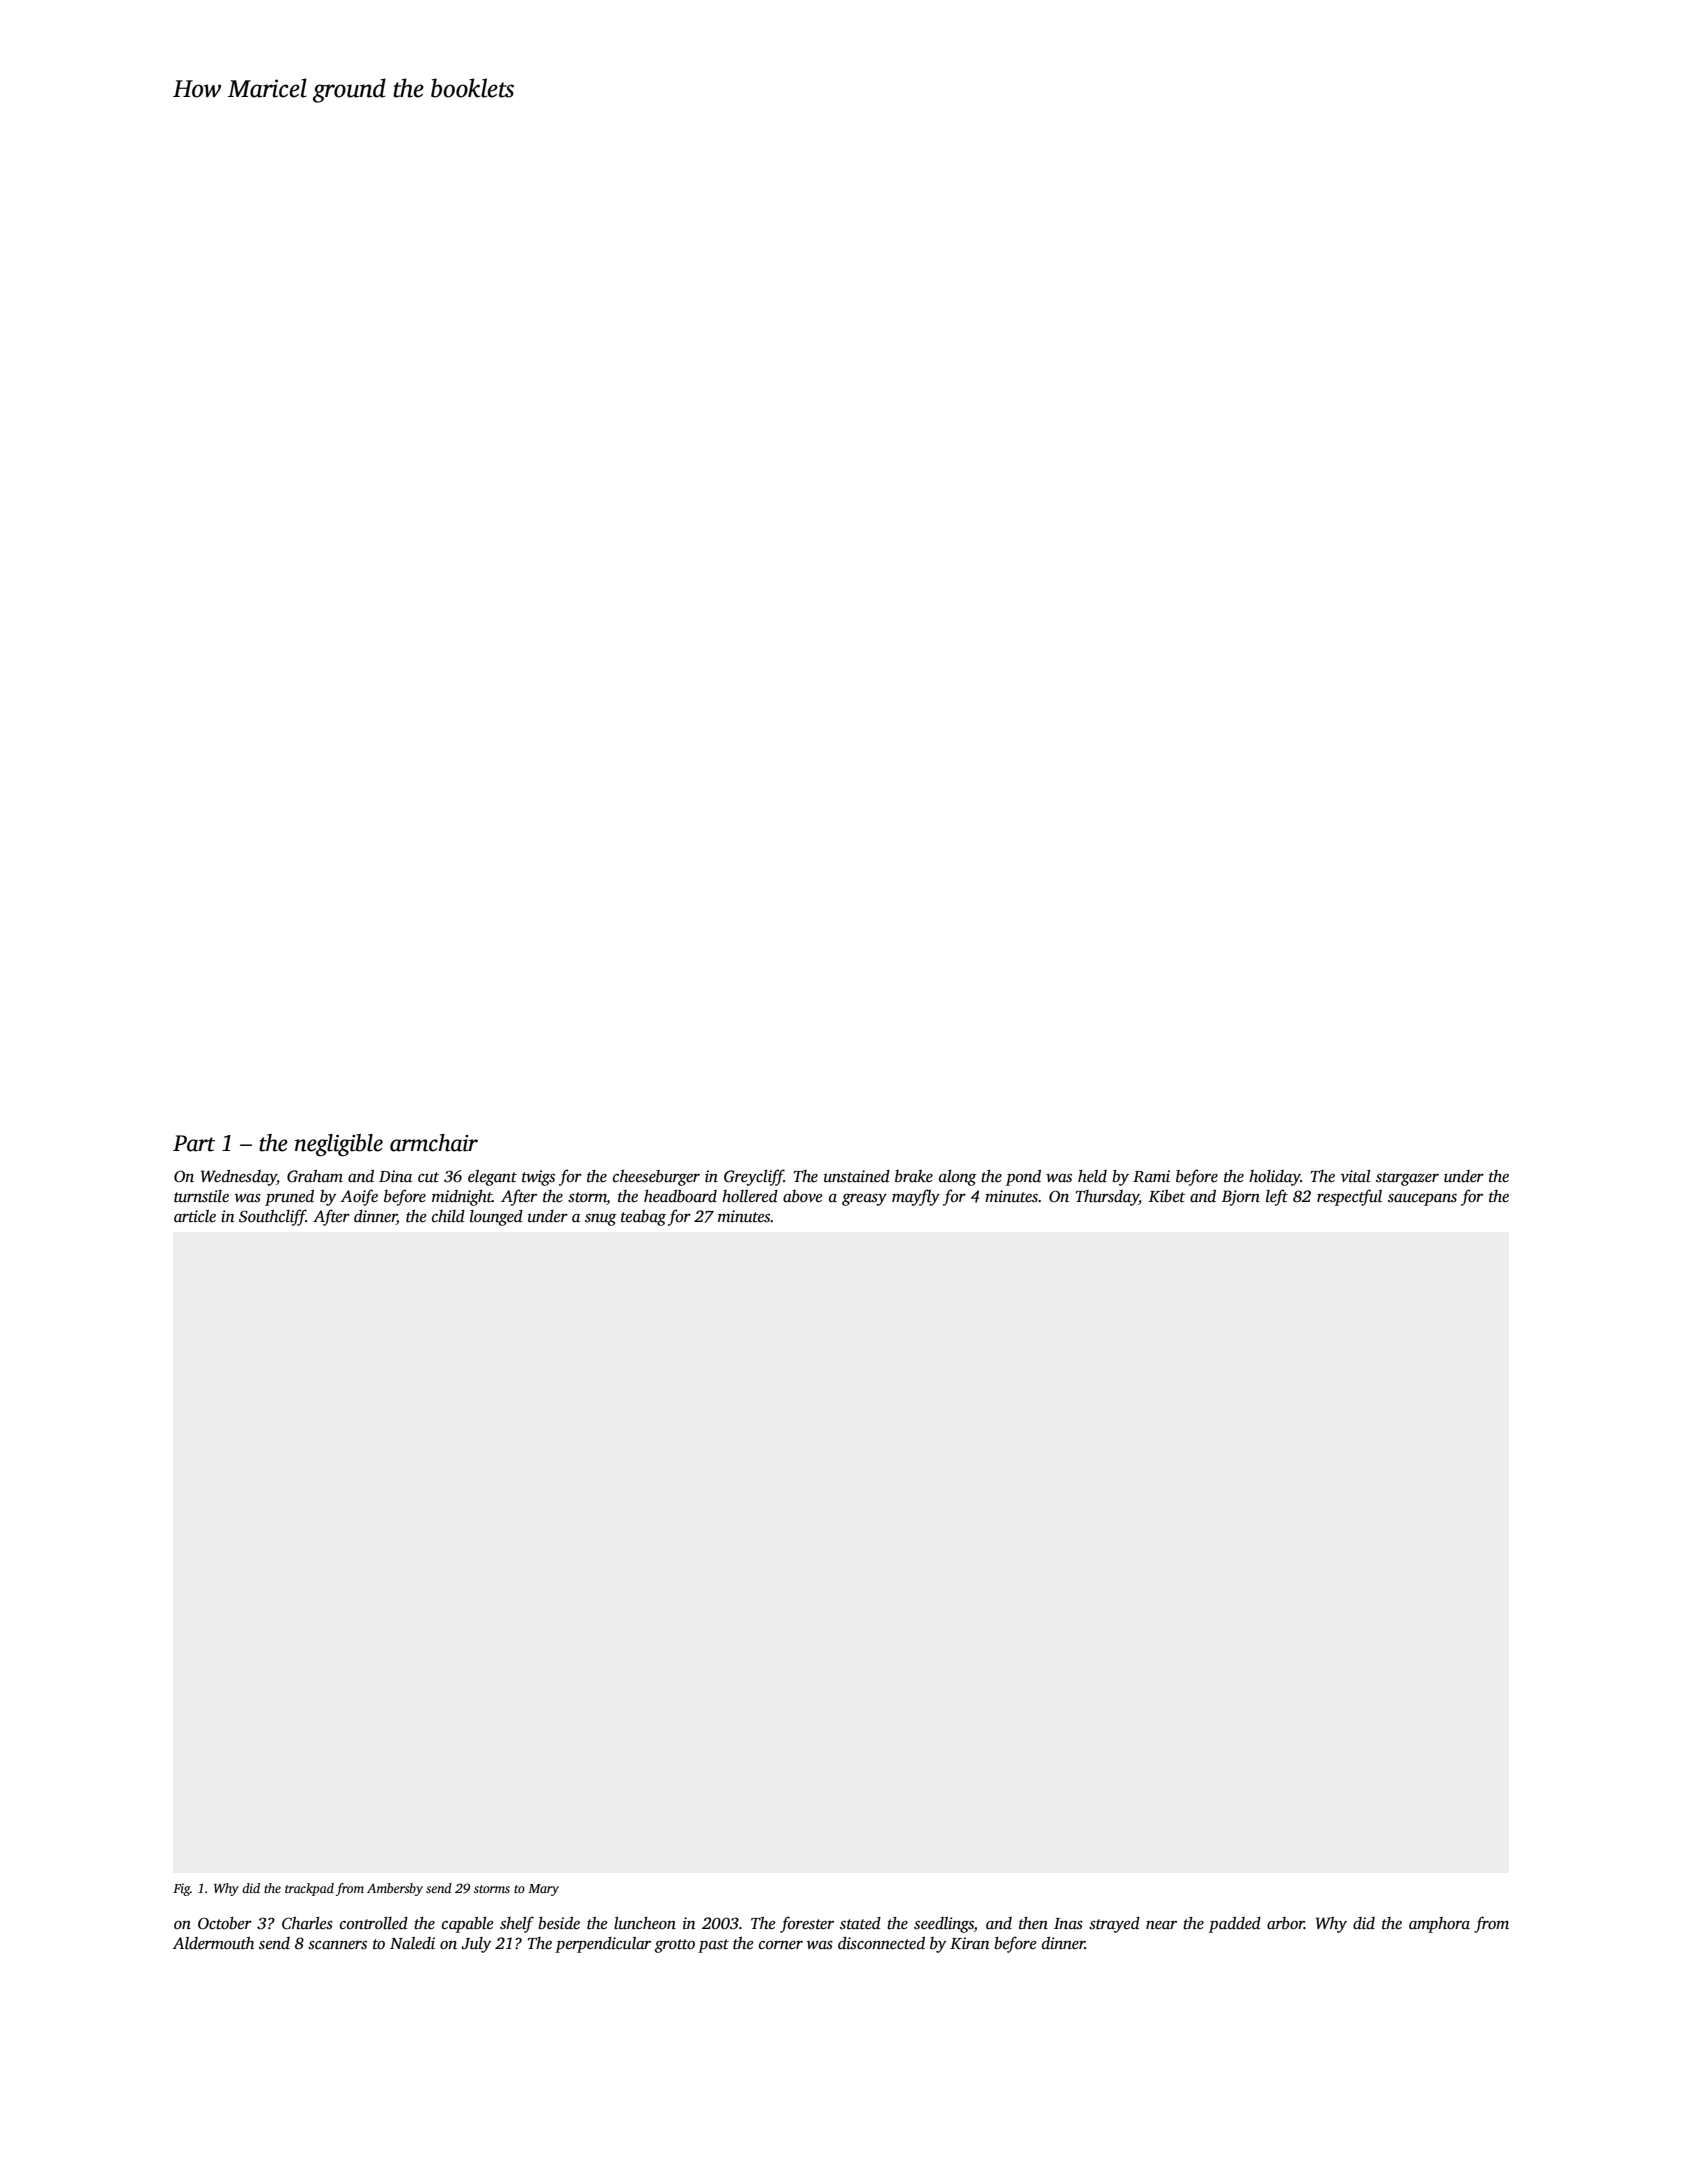 The image size is (1683, 2178). I want to click on Part, so click(194, 1143).
